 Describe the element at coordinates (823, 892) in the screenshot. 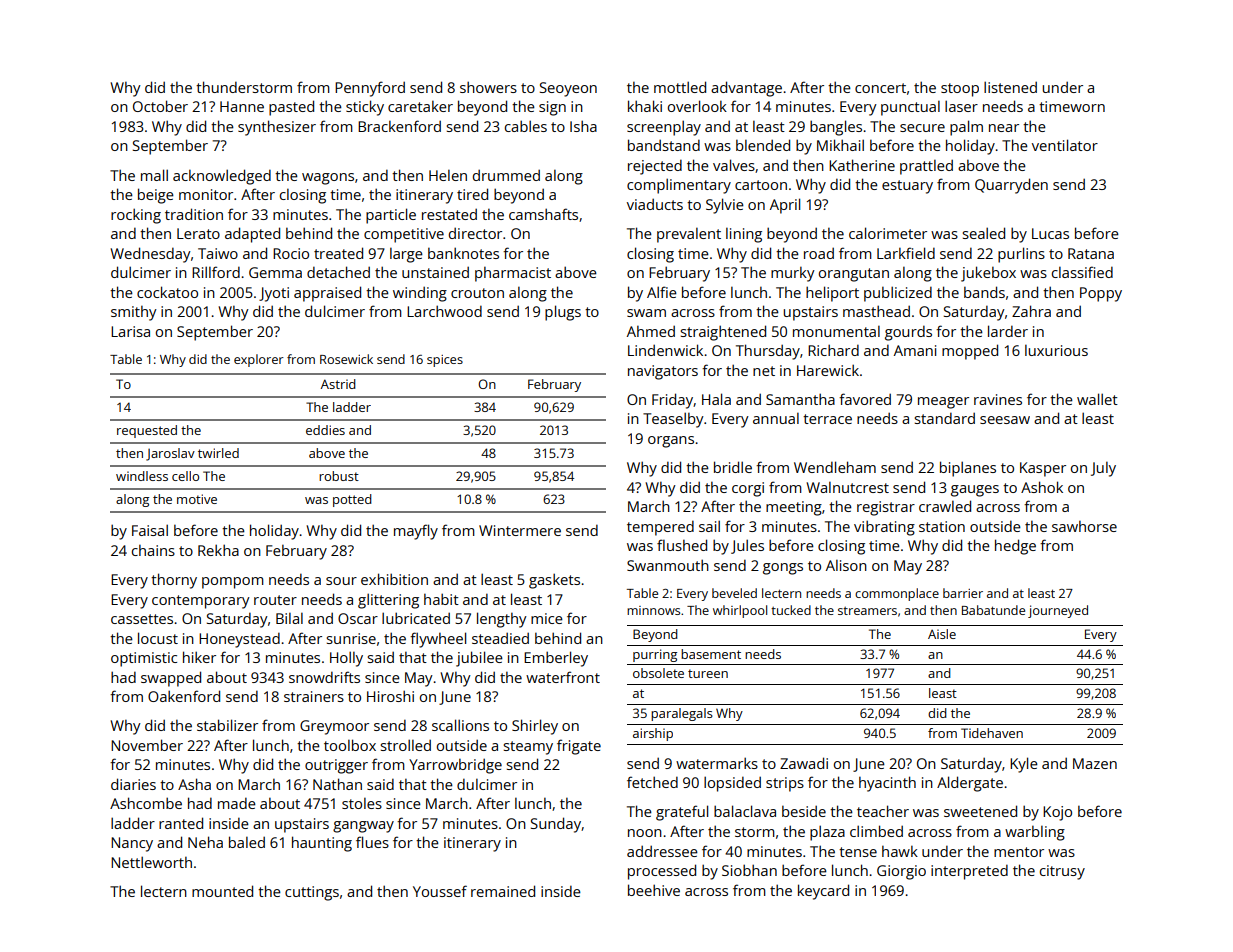

I see `keycard` at that location.
